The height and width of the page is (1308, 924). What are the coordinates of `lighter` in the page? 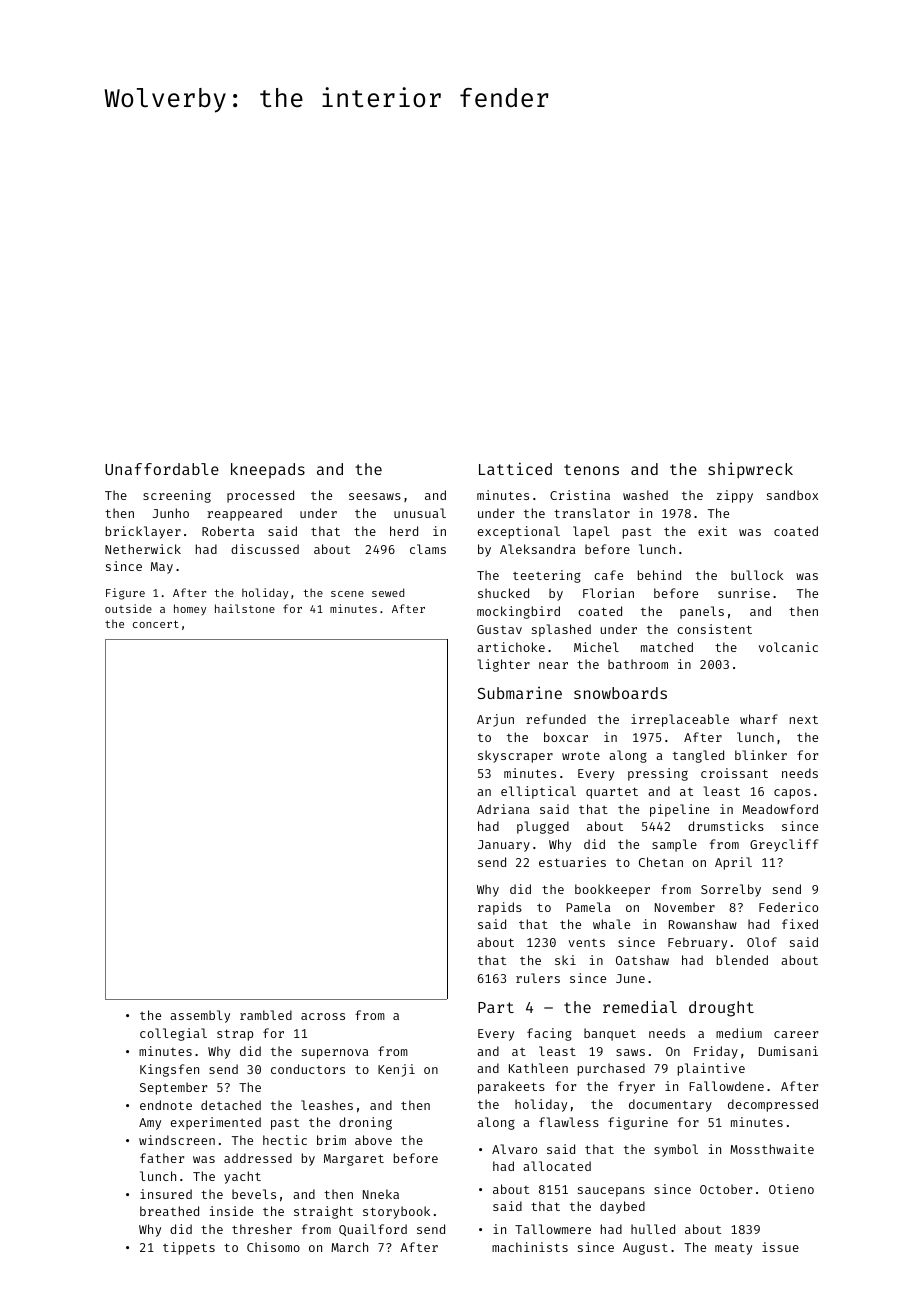 It's located at (504, 665).
